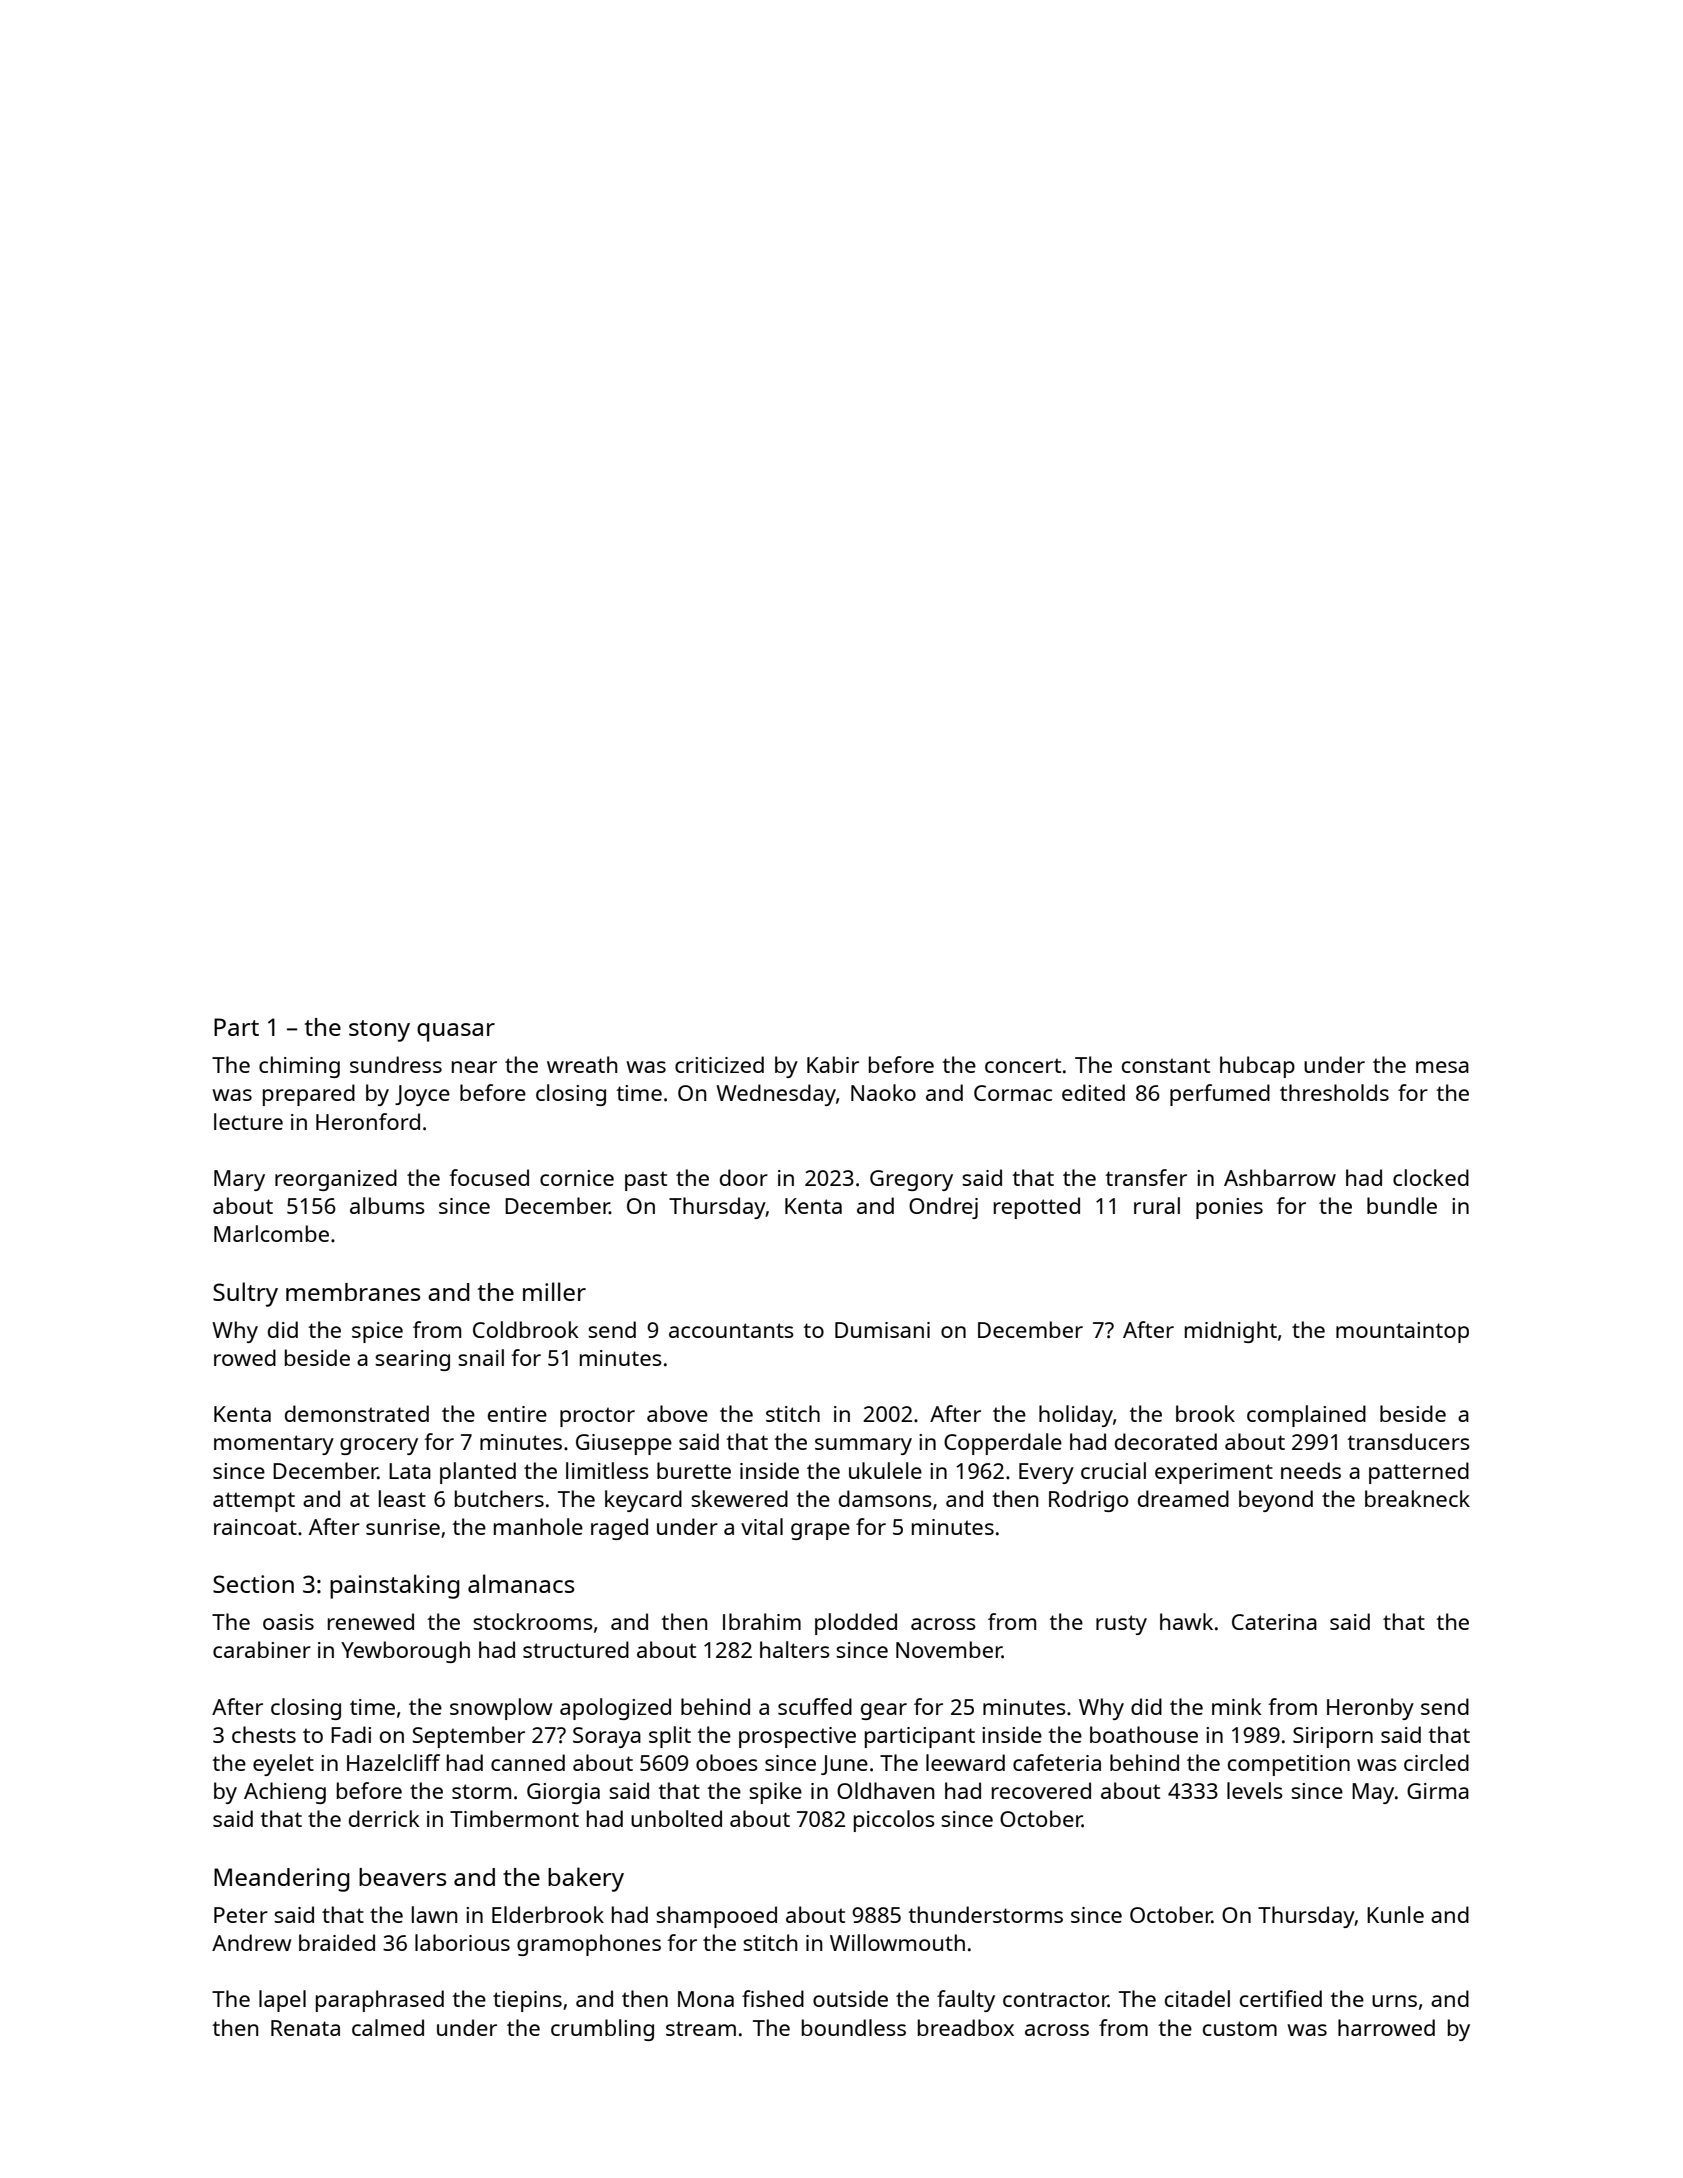  Describe the element at coordinates (883, 1092) in the page. I see `Naoko` at that location.
